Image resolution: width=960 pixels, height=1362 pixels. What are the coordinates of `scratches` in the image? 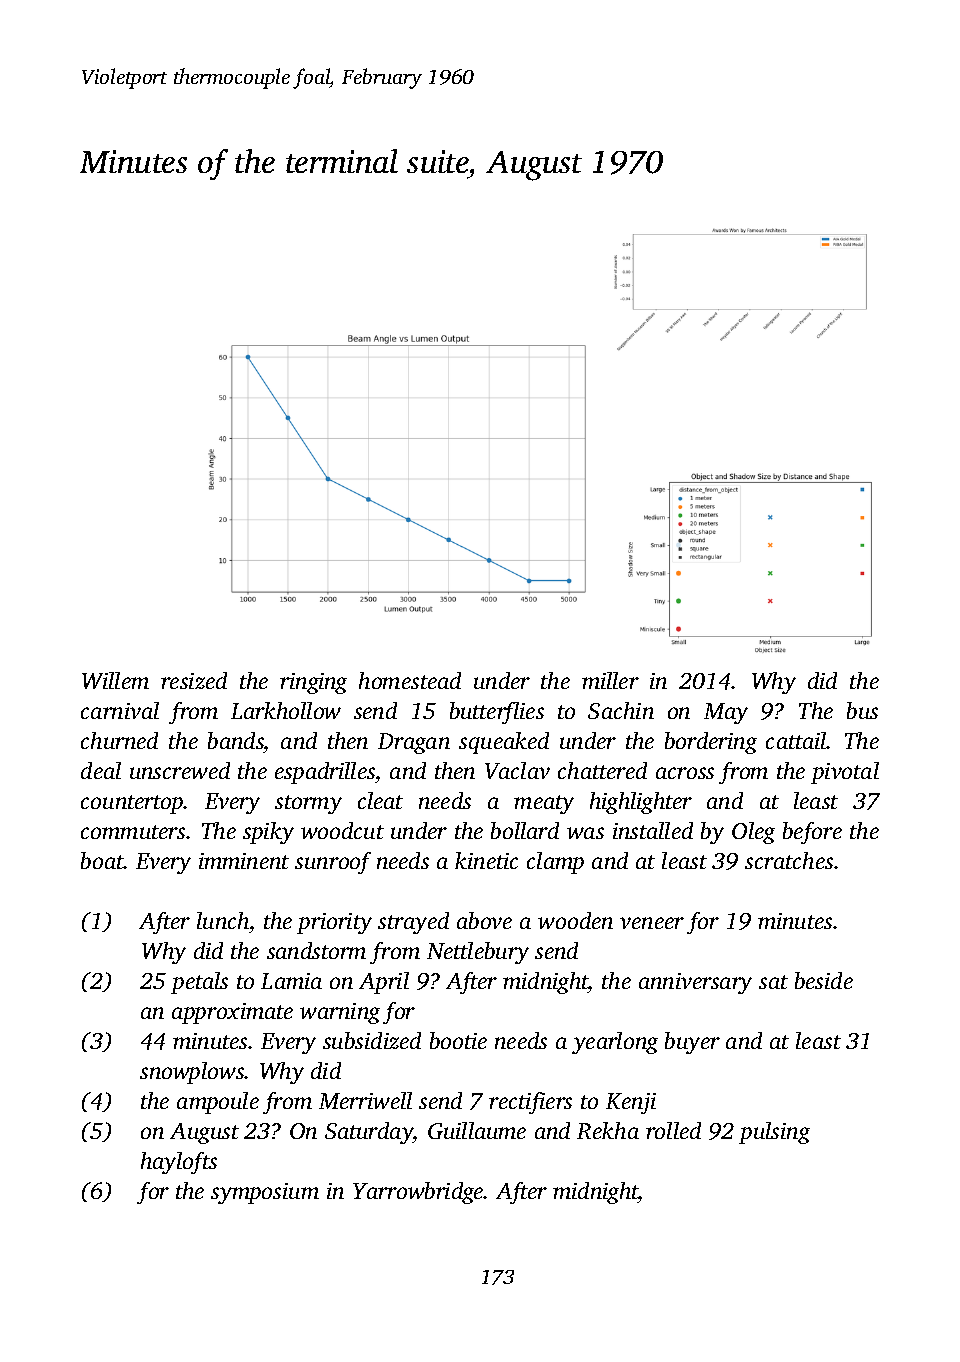 It's located at (789, 860).
